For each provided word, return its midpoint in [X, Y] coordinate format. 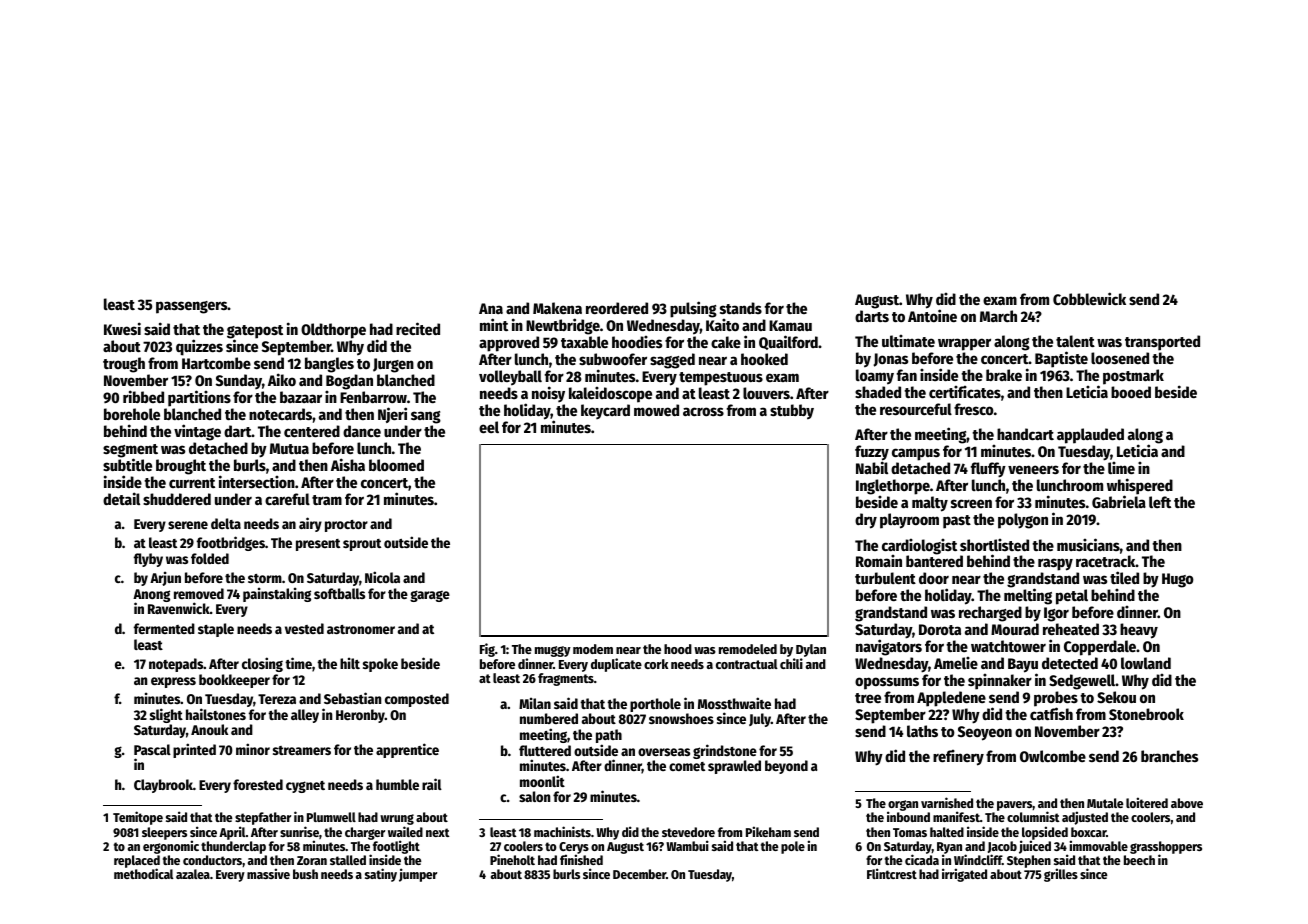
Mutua [289, 448]
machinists [562, 831]
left [1160, 502]
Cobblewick [1089, 298]
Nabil [872, 468]
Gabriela [1119, 502]
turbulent [885, 578]
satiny [381, 875]
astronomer [361, 629]
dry [866, 521]
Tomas [910, 832]
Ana [491, 308]
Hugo [1178, 580]
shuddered [177, 499]
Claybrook [163, 786]
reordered [617, 308]
